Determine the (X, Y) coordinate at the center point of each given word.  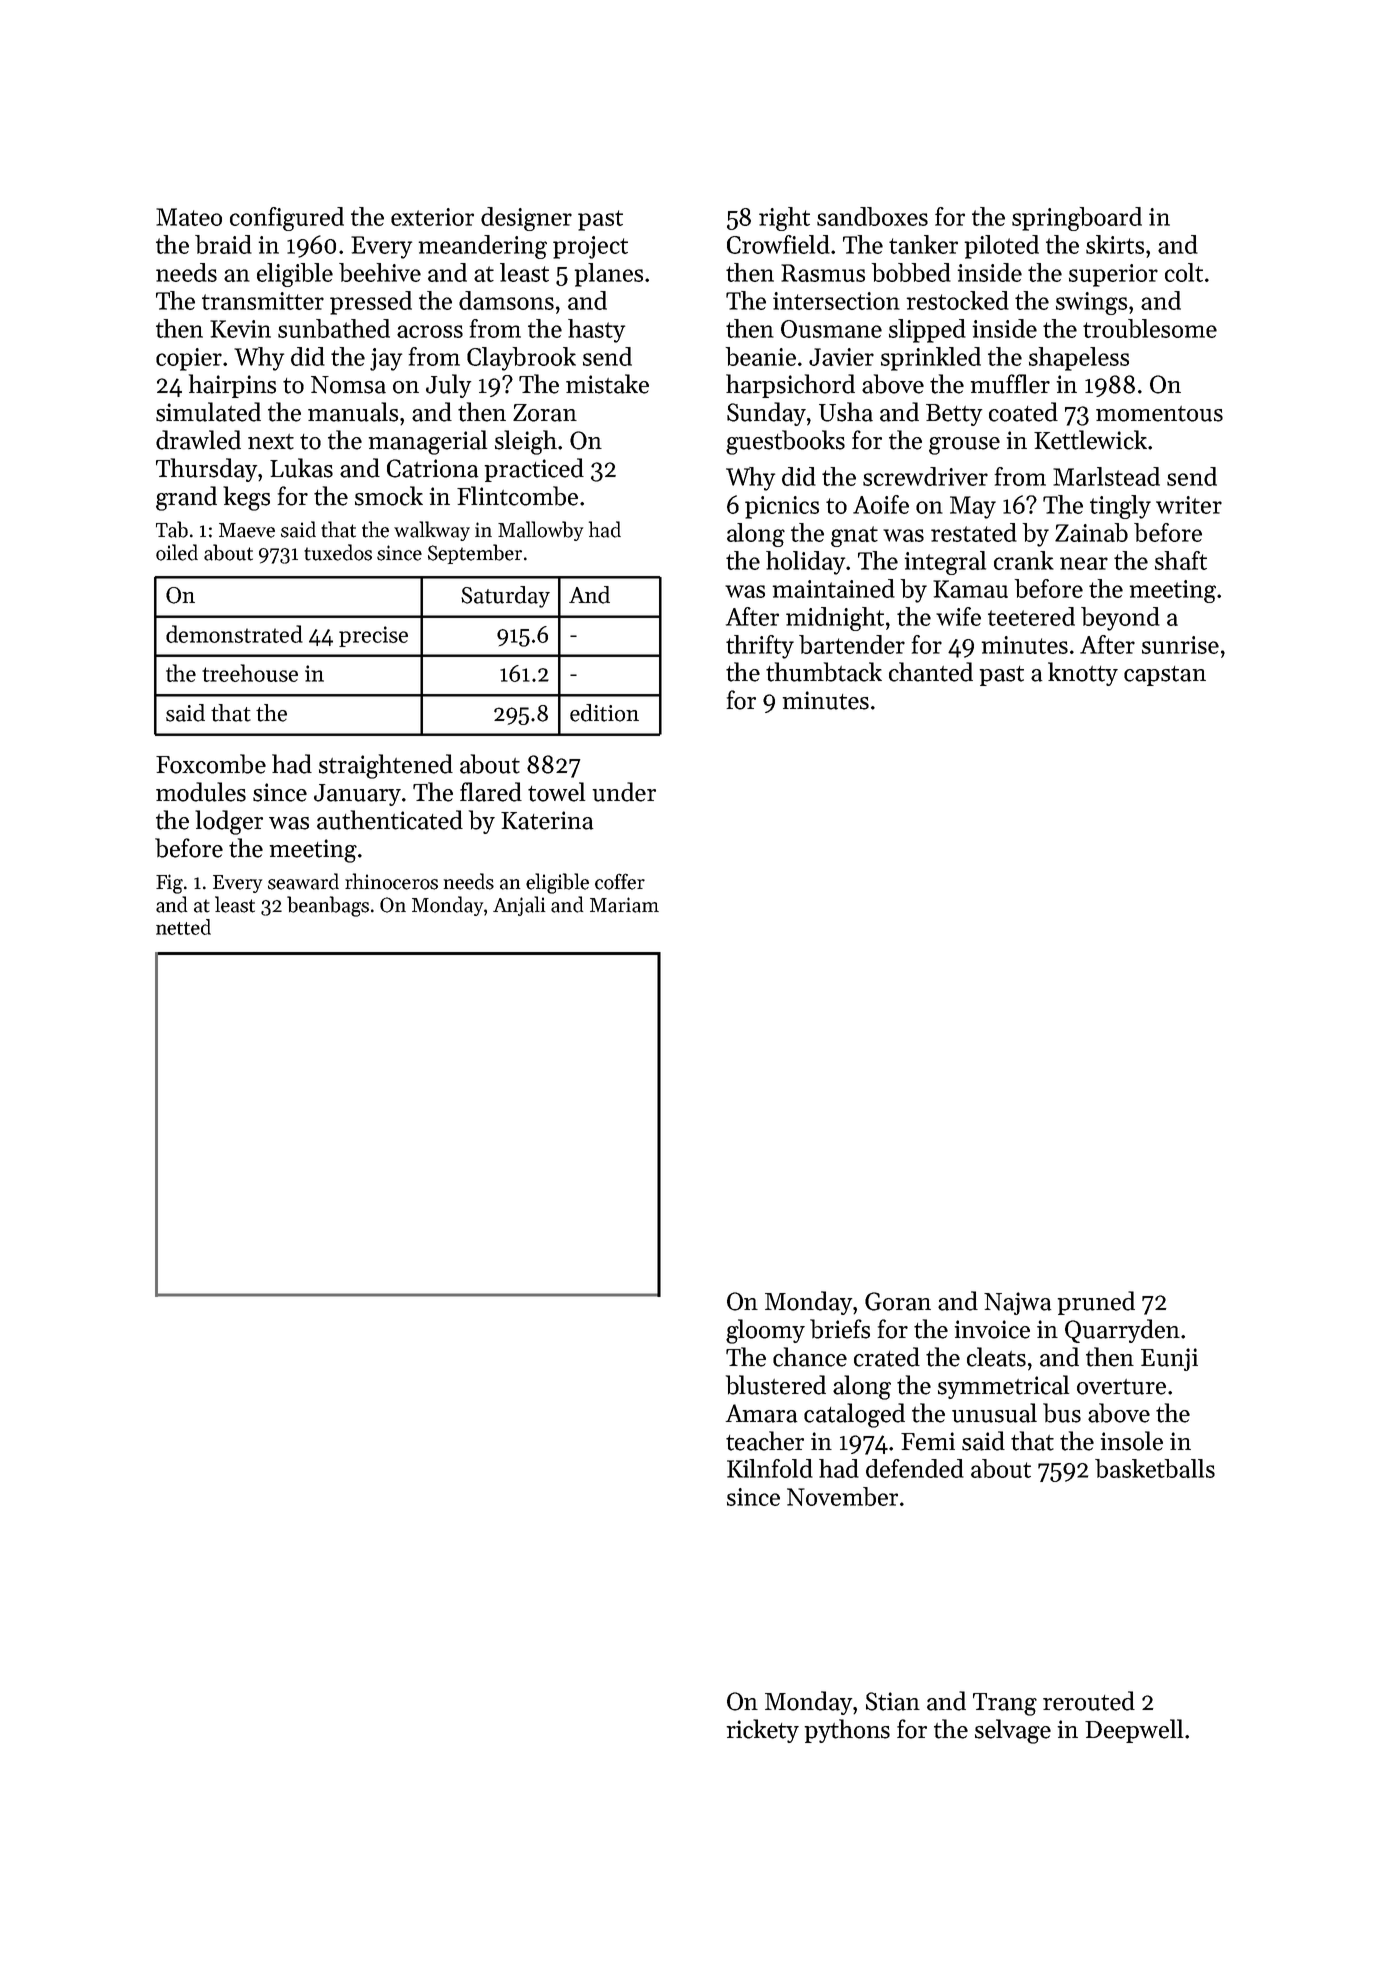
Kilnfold (770, 1468)
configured (287, 219)
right (784, 219)
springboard (1077, 219)
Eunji (1169, 1359)
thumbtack (824, 672)
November (842, 1496)
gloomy (765, 1331)
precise (373, 636)
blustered (776, 1385)
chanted (931, 672)
